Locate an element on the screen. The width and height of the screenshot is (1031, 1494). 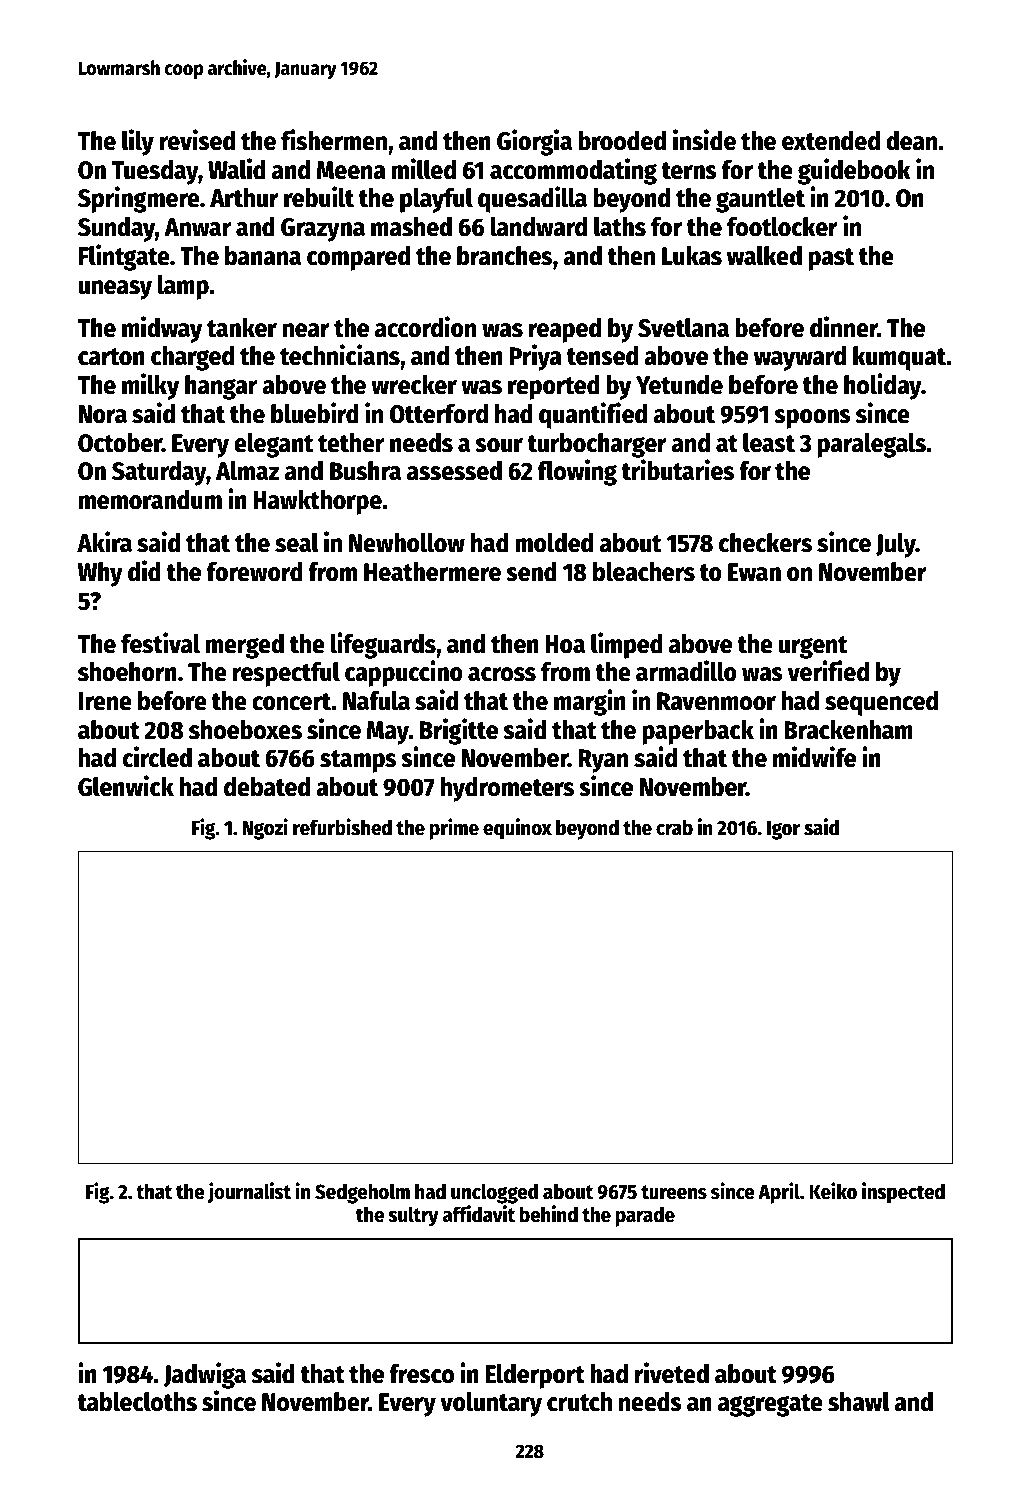
Jadwiga is located at coordinates (205, 1375).
